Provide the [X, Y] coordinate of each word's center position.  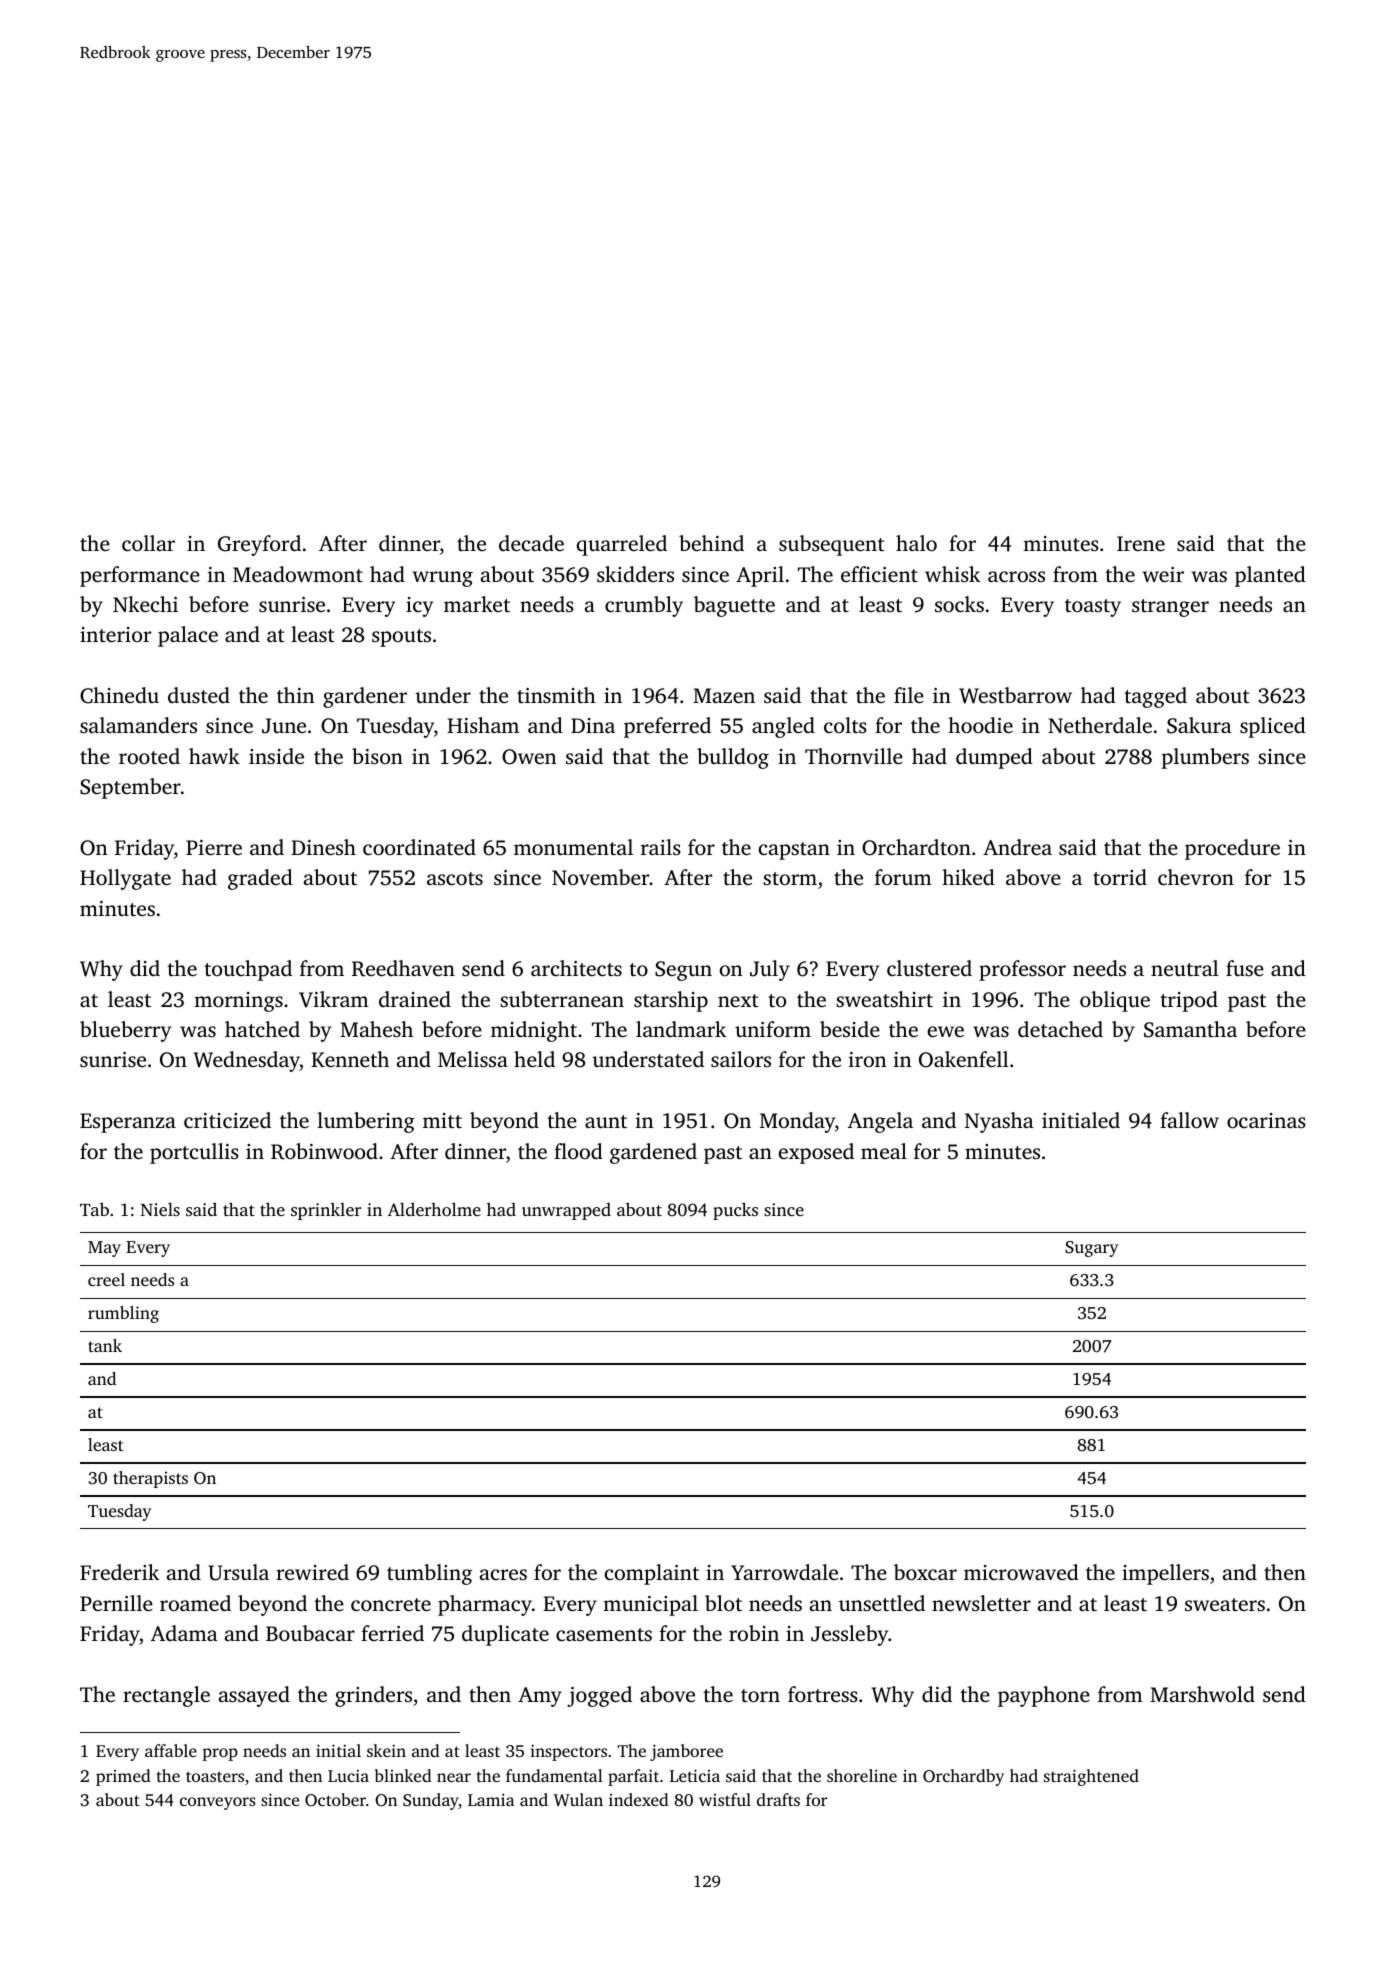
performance [140, 576]
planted [1270, 576]
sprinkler [326, 1211]
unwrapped [566, 1211]
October [335, 1799]
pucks [735, 1211]
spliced [1273, 727]
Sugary [1091, 1249]
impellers [1165, 1574]
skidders [635, 574]
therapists [150, 1479]
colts [845, 725]
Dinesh [323, 847]
